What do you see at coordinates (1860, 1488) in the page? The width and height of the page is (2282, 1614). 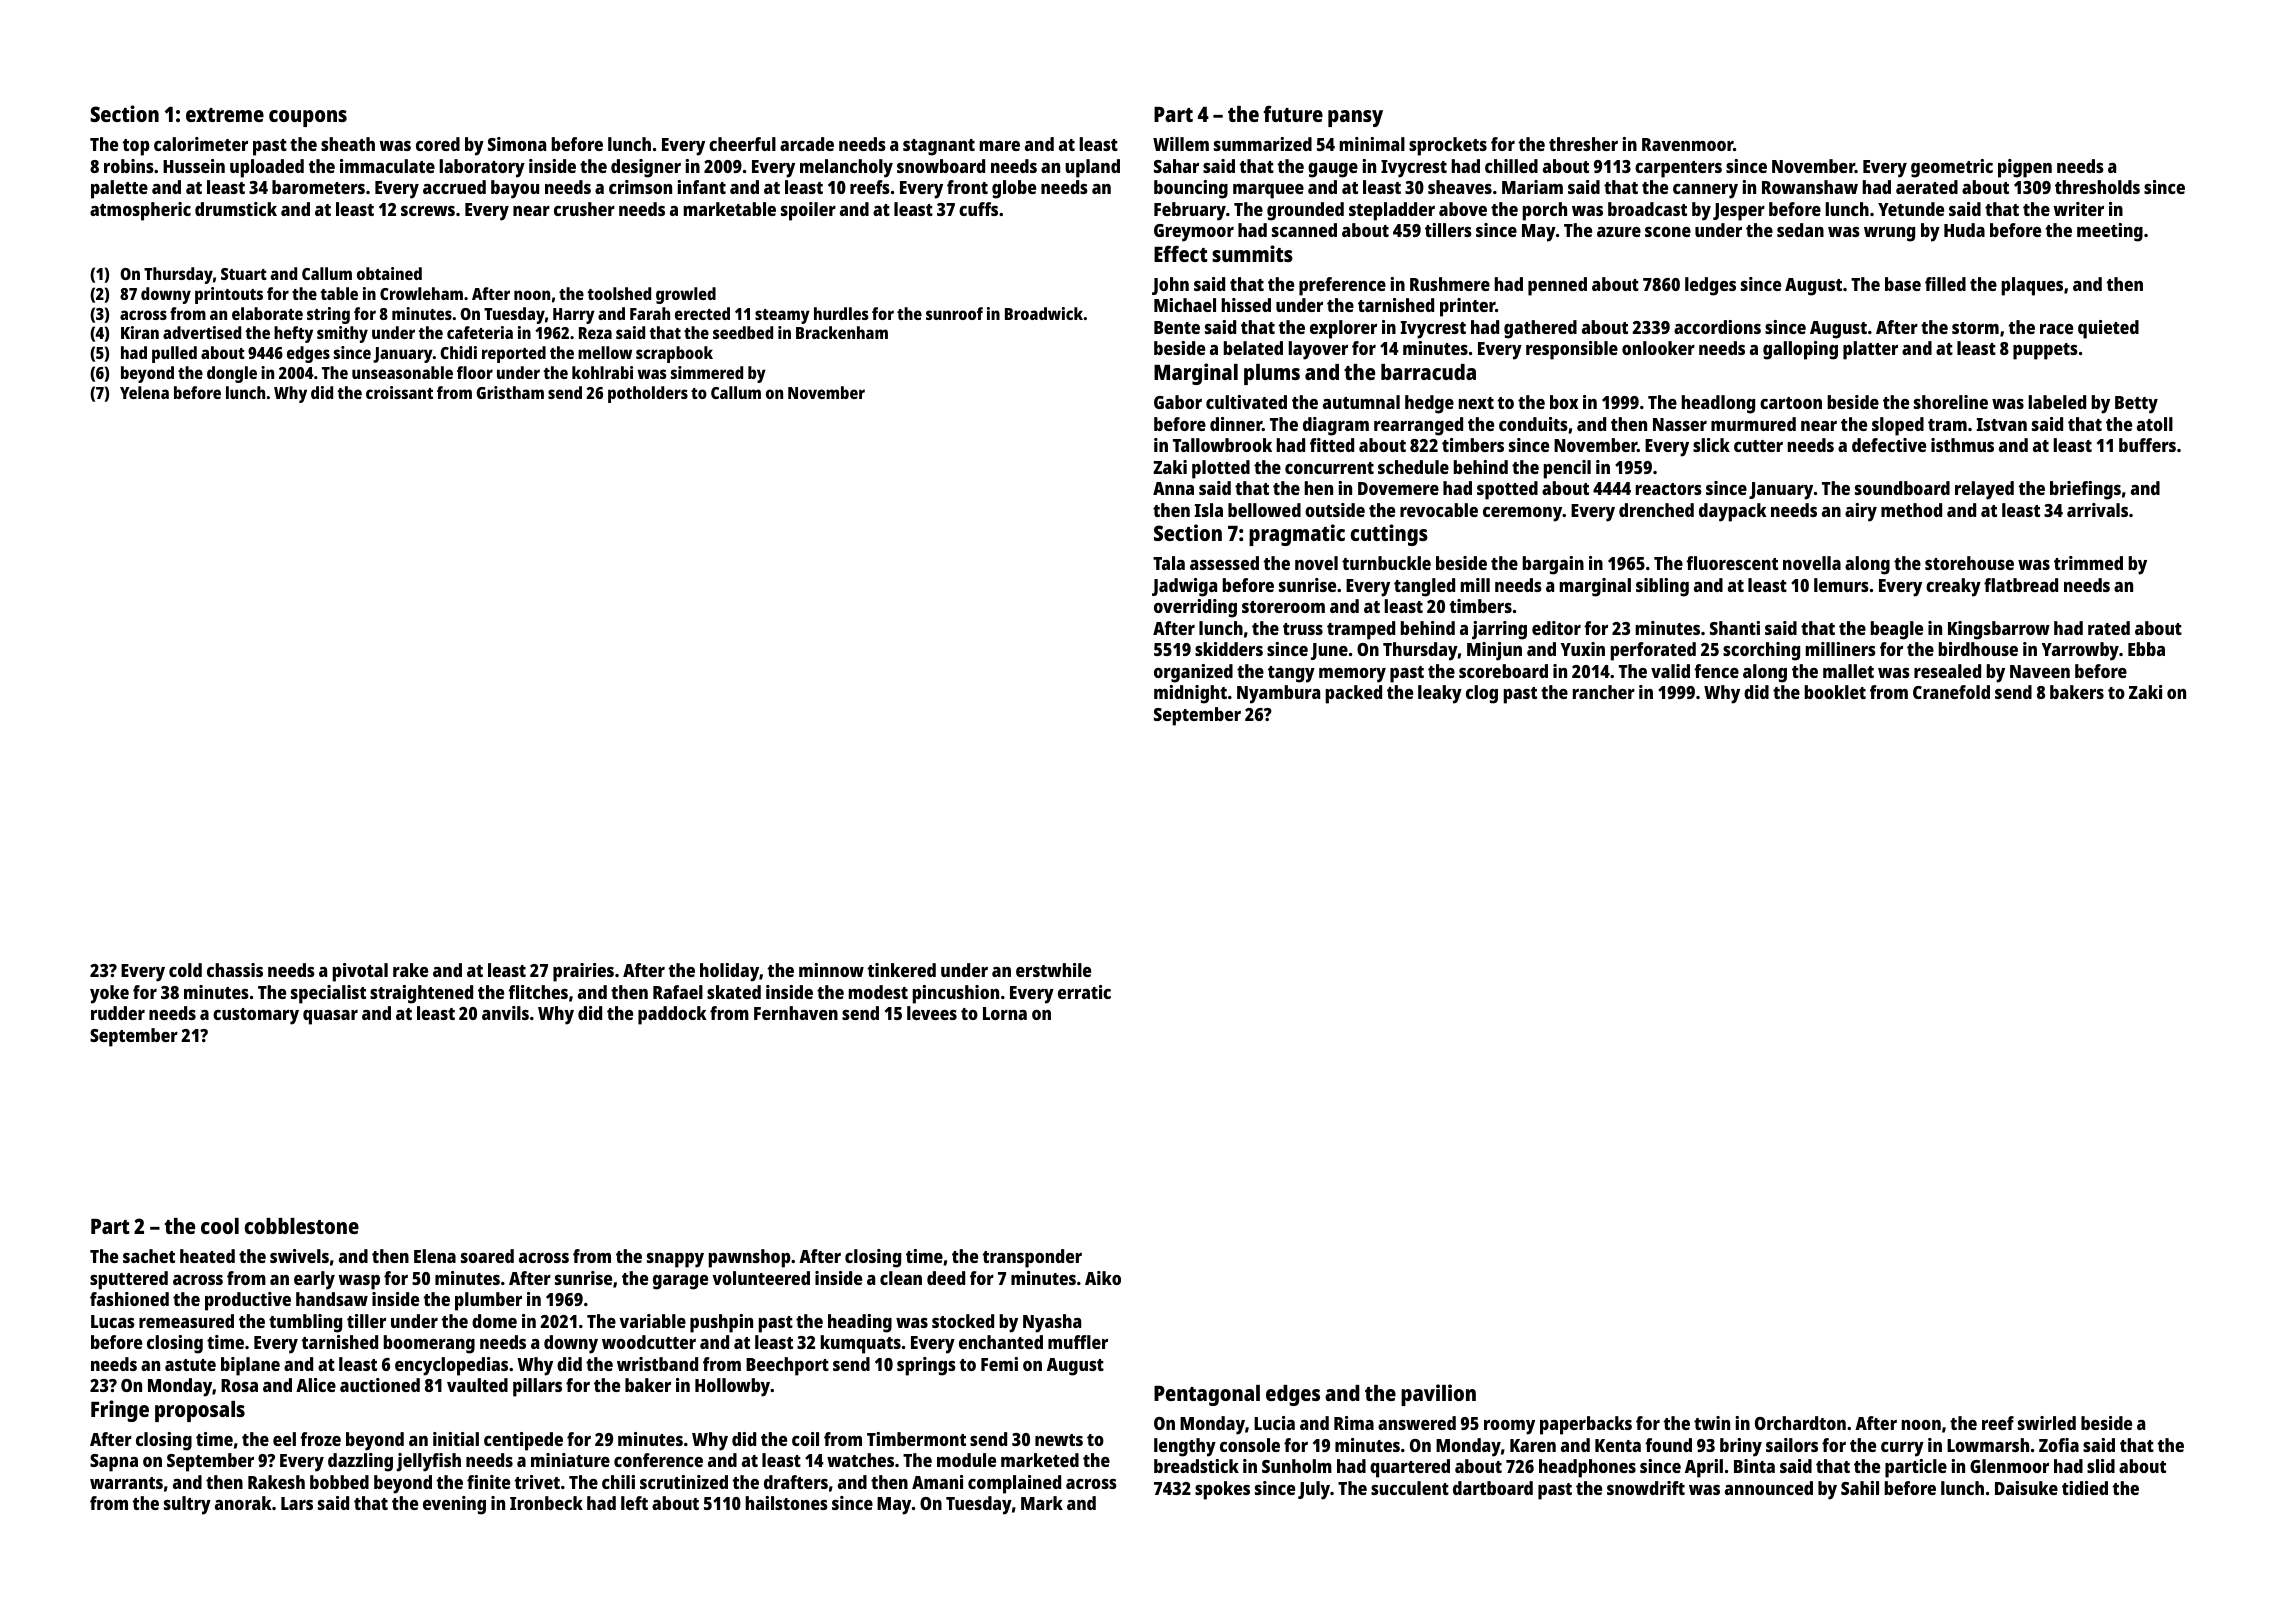 I see `Sahil` at bounding box center [1860, 1488].
